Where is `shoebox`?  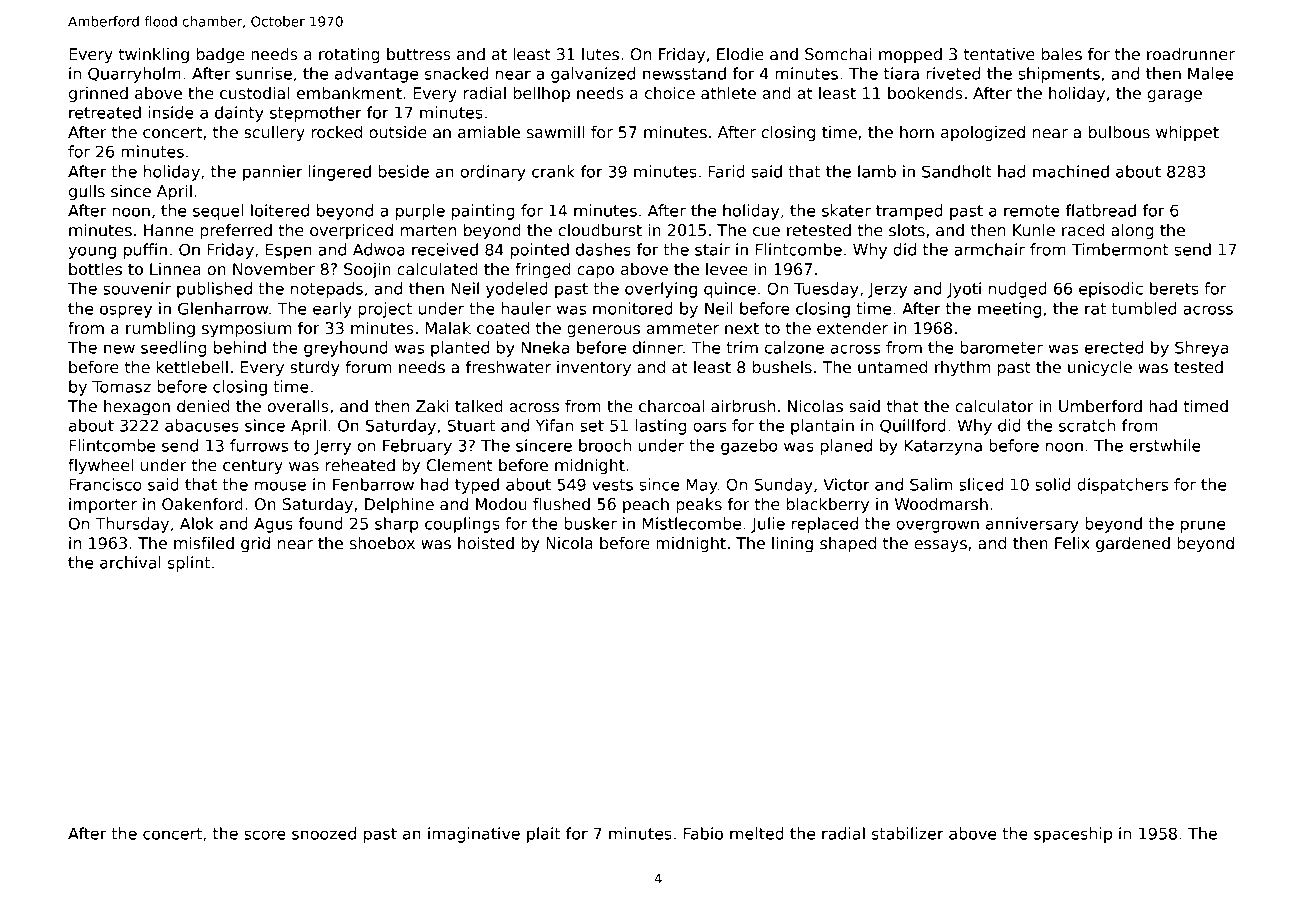
shoebox is located at coordinates (382, 543).
